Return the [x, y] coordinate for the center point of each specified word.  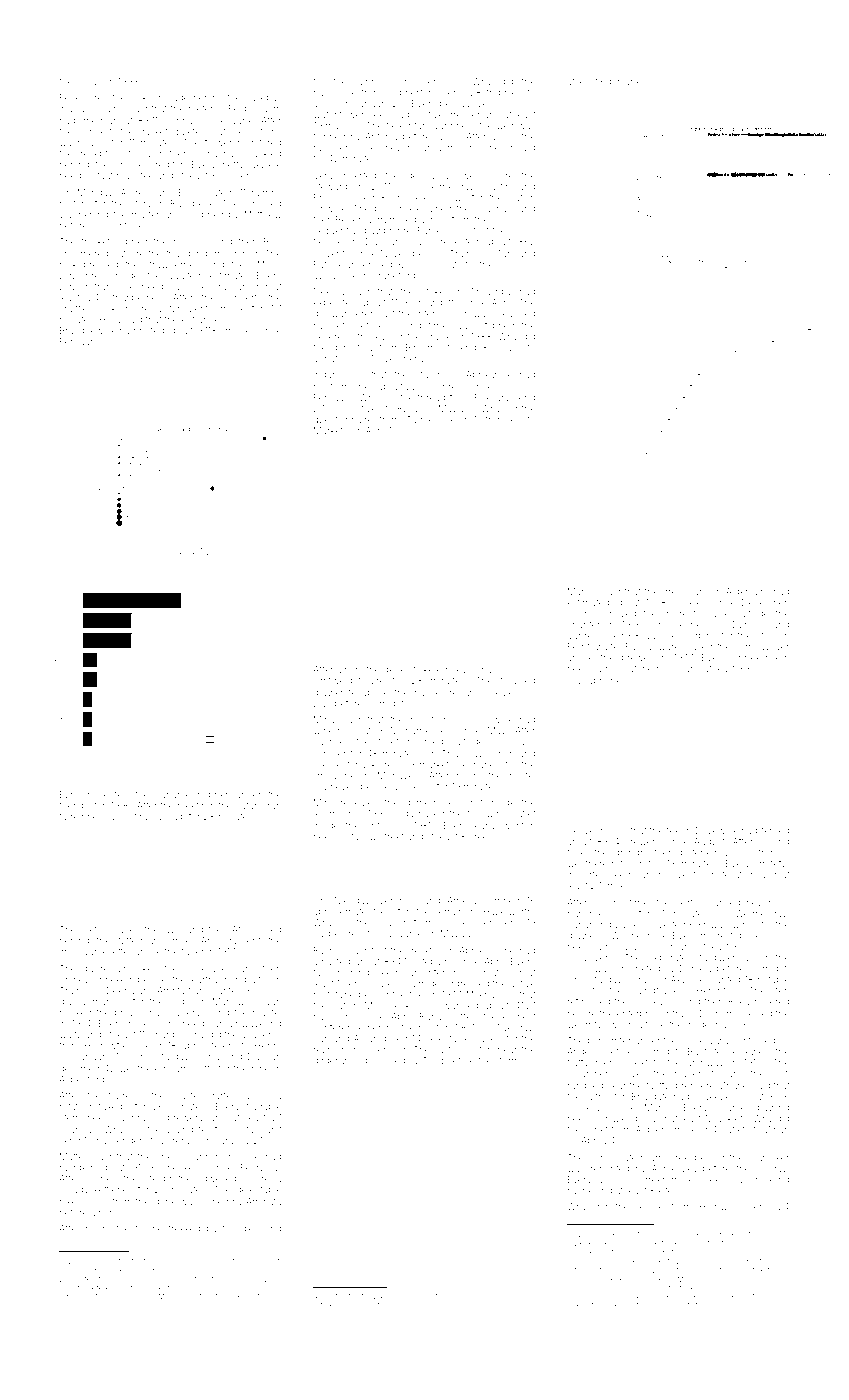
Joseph [477, 1296]
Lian [322, 703]
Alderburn [747, 591]
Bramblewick [88, 330]
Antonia [381, 136]
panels [488, 1039]
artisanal [760, 1296]
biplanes [628, 82]
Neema [329, 291]
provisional [138, 1013]
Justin [497, 186]
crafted [201, 1296]
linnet [596, 1129]
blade [177, 97]
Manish [583, 591]
